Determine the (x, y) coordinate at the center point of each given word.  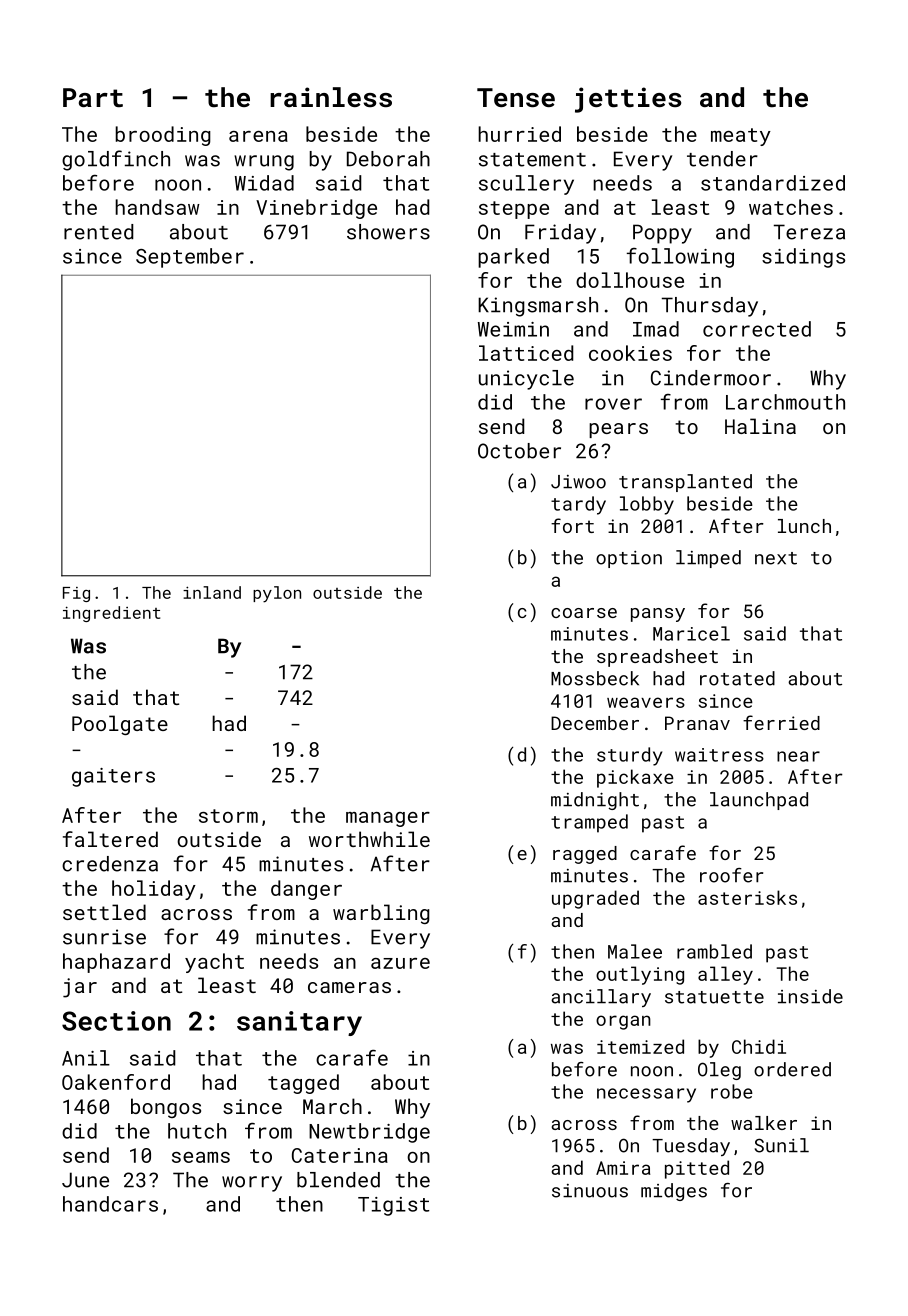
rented (98, 232)
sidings (803, 258)
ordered (792, 1069)
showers (388, 232)
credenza (110, 864)
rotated (737, 678)
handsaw (157, 207)
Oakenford (116, 1082)
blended (338, 1180)
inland (212, 592)
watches (791, 207)
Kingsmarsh (538, 307)
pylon (277, 594)
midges (674, 1192)
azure (400, 963)
